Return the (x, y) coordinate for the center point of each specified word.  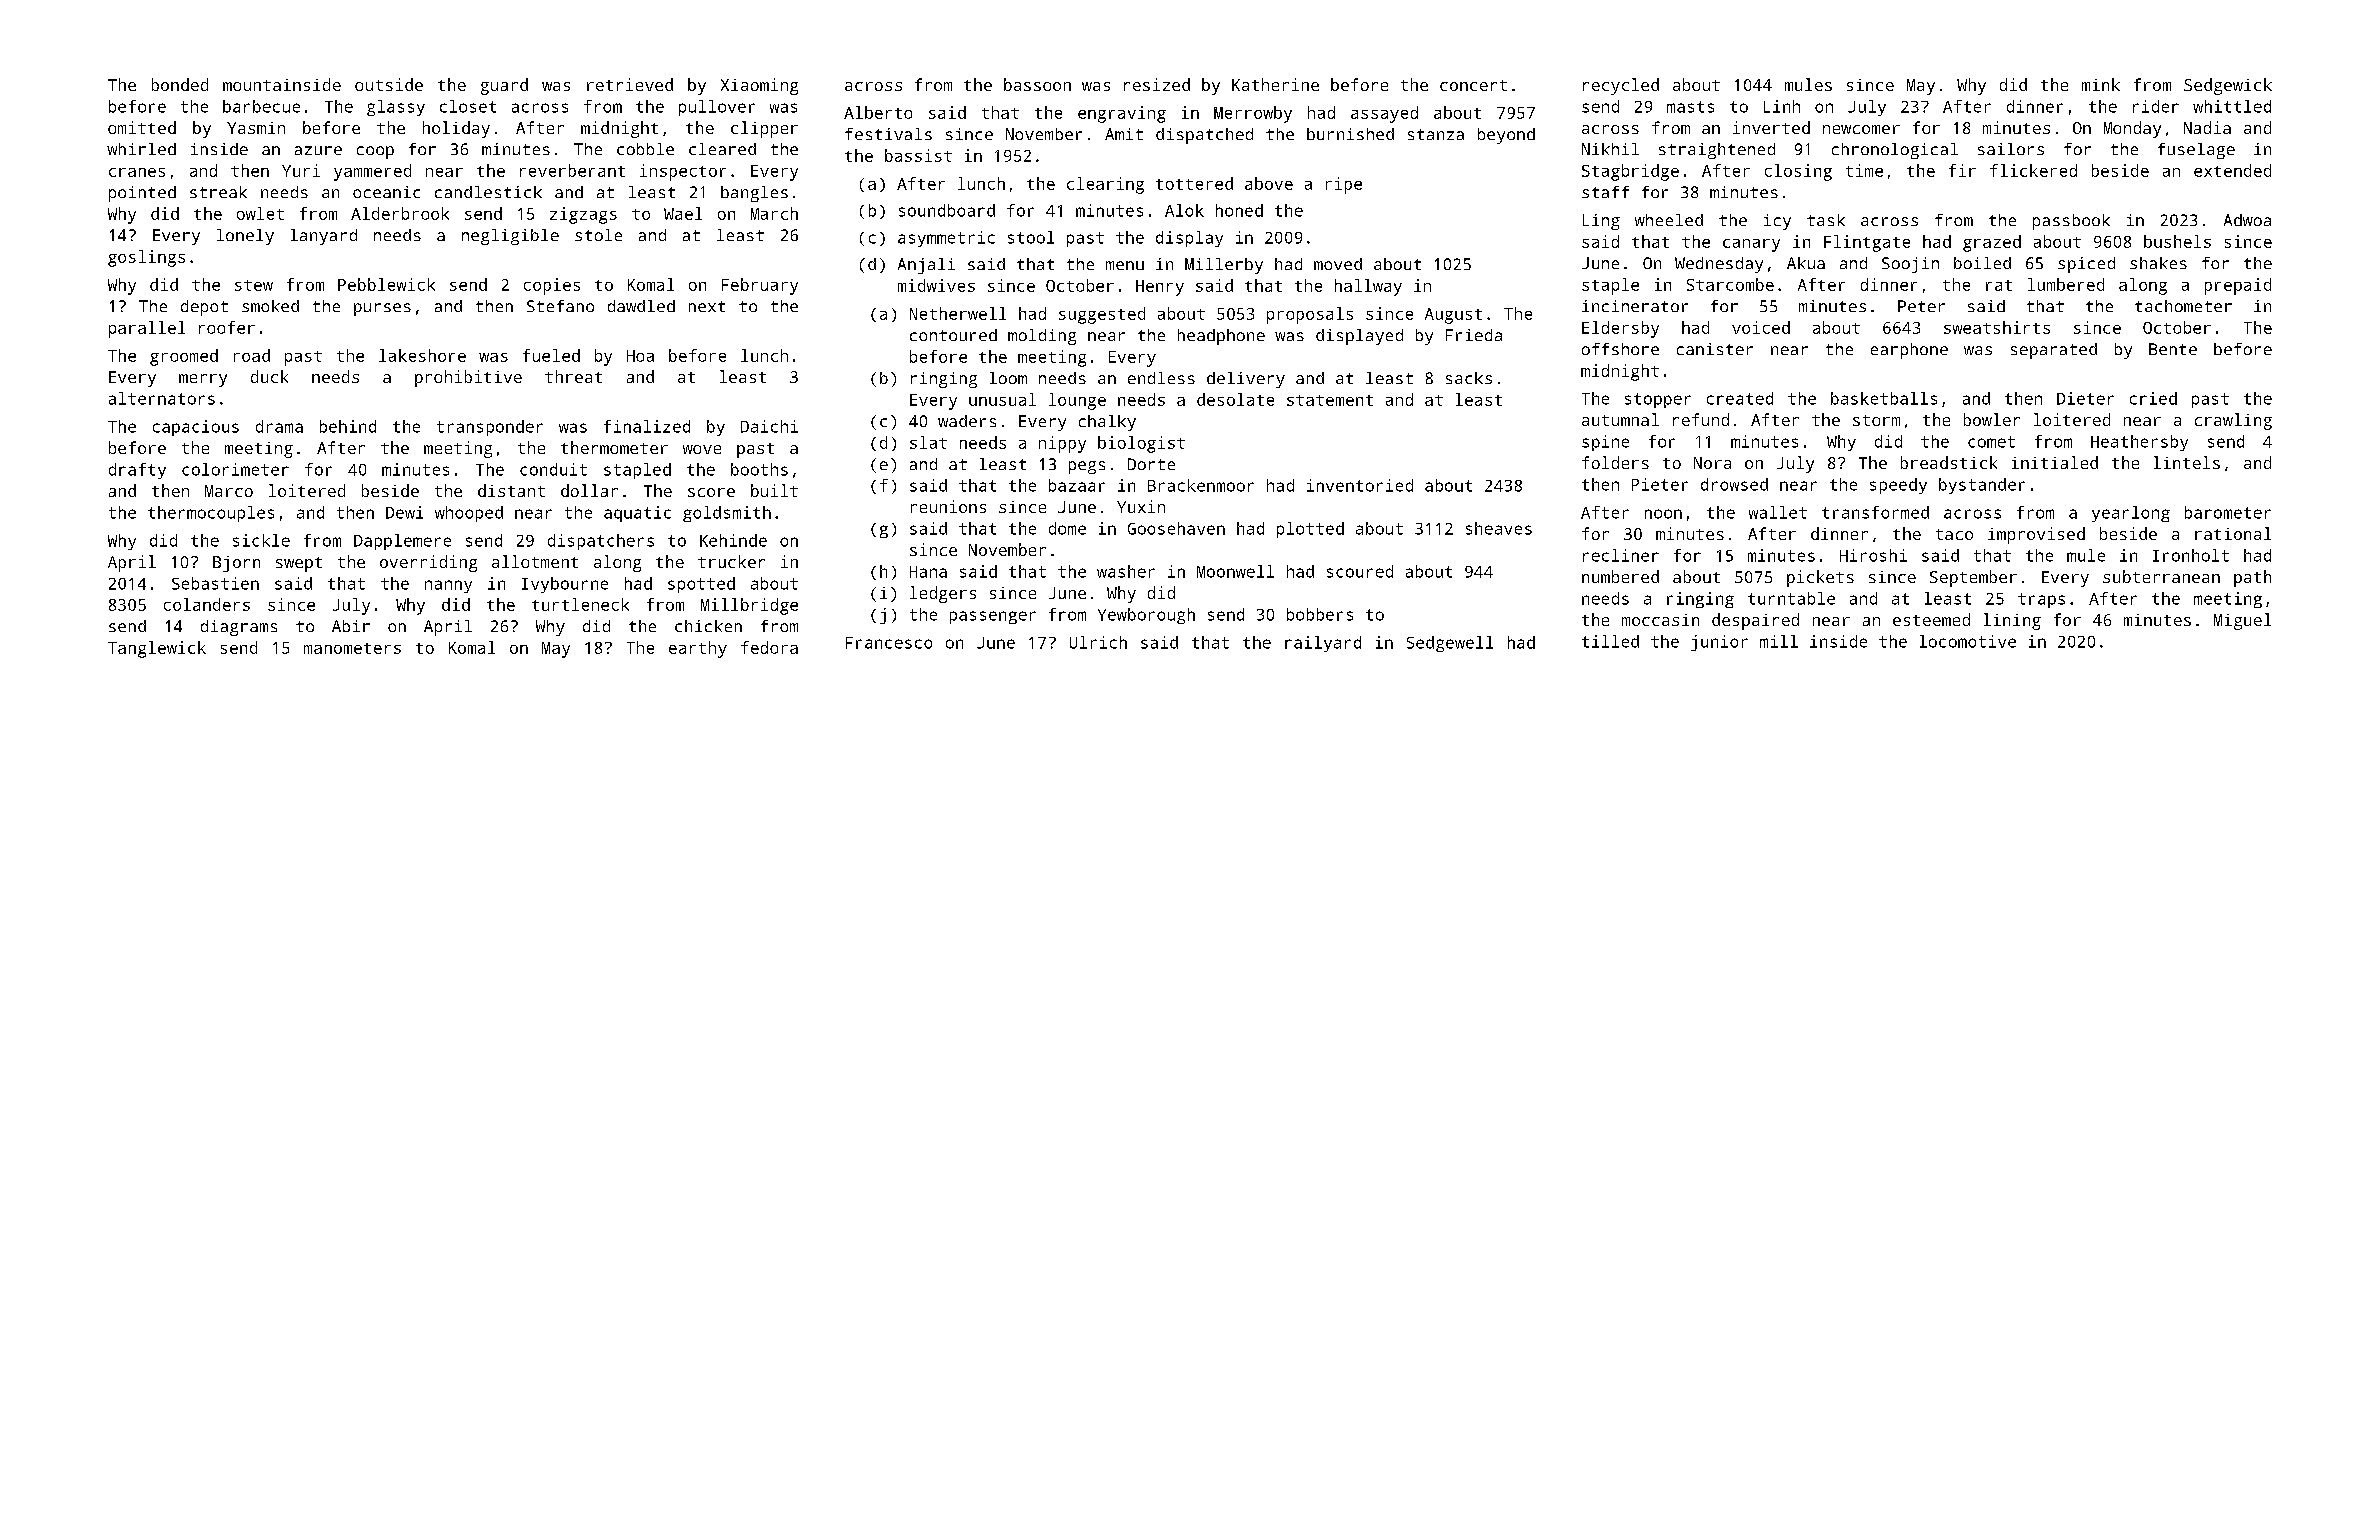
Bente (2173, 349)
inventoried (1360, 485)
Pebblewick (386, 284)
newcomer (1861, 129)
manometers (352, 648)
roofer (227, 327)
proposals (1310, 315)
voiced (1761, 327)
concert (1473, 85)
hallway (1368, 287)
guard (504, 86)
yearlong (2131, 514)
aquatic (637, 514)
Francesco (889, 643)
